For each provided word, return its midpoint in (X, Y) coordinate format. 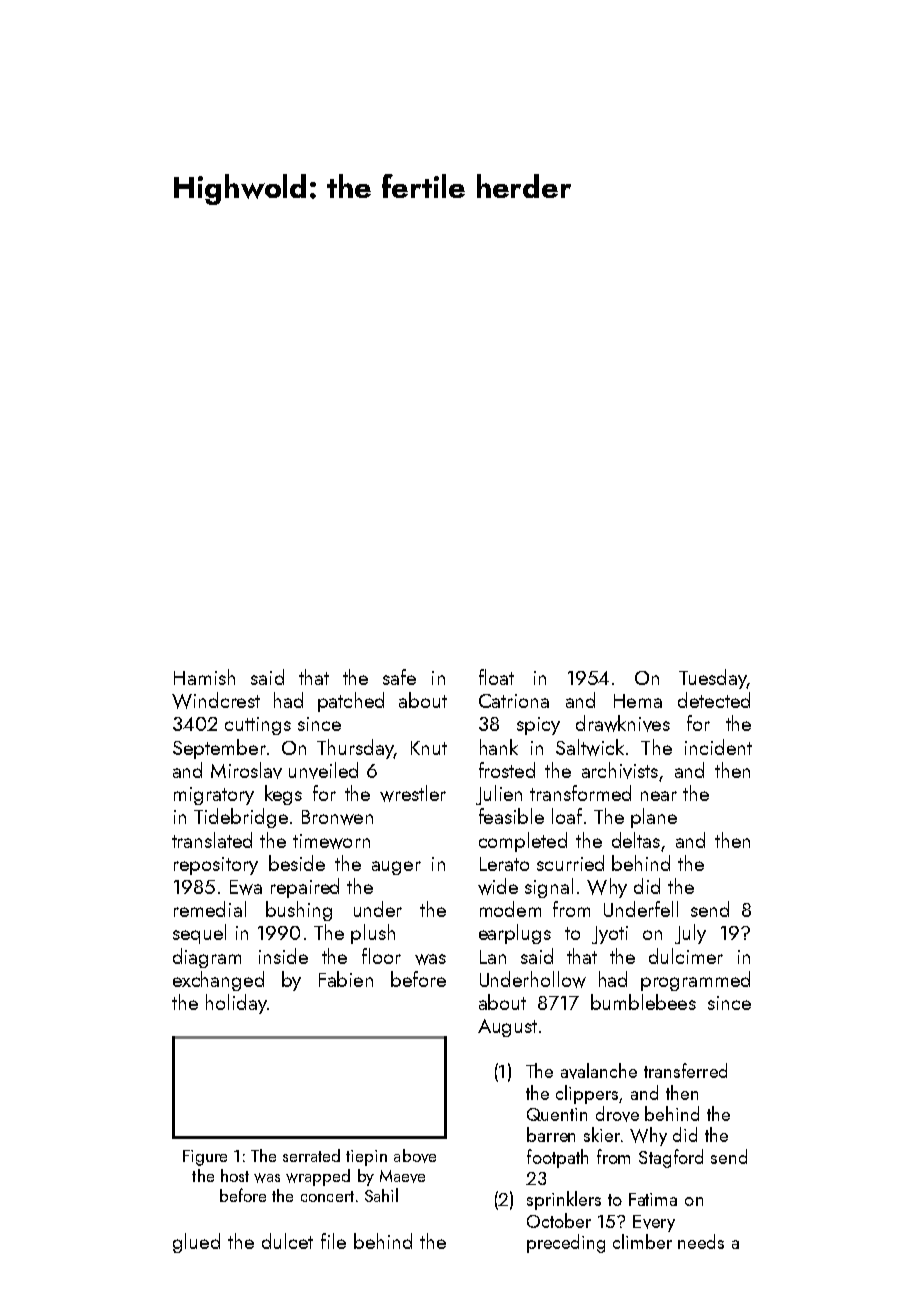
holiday (236, 1004)
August (507, 1028)
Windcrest (216, 700)
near (659, 796)
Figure (205, 1158)
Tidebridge (241, 818)
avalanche (599, 1071)
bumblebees (643, 1002)
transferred (685, 1070)
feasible (511, 816)
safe (399, 677)
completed (523, 842)
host (235, 1175)
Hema (638, 701)
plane (654, 818)
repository (216, 866)
